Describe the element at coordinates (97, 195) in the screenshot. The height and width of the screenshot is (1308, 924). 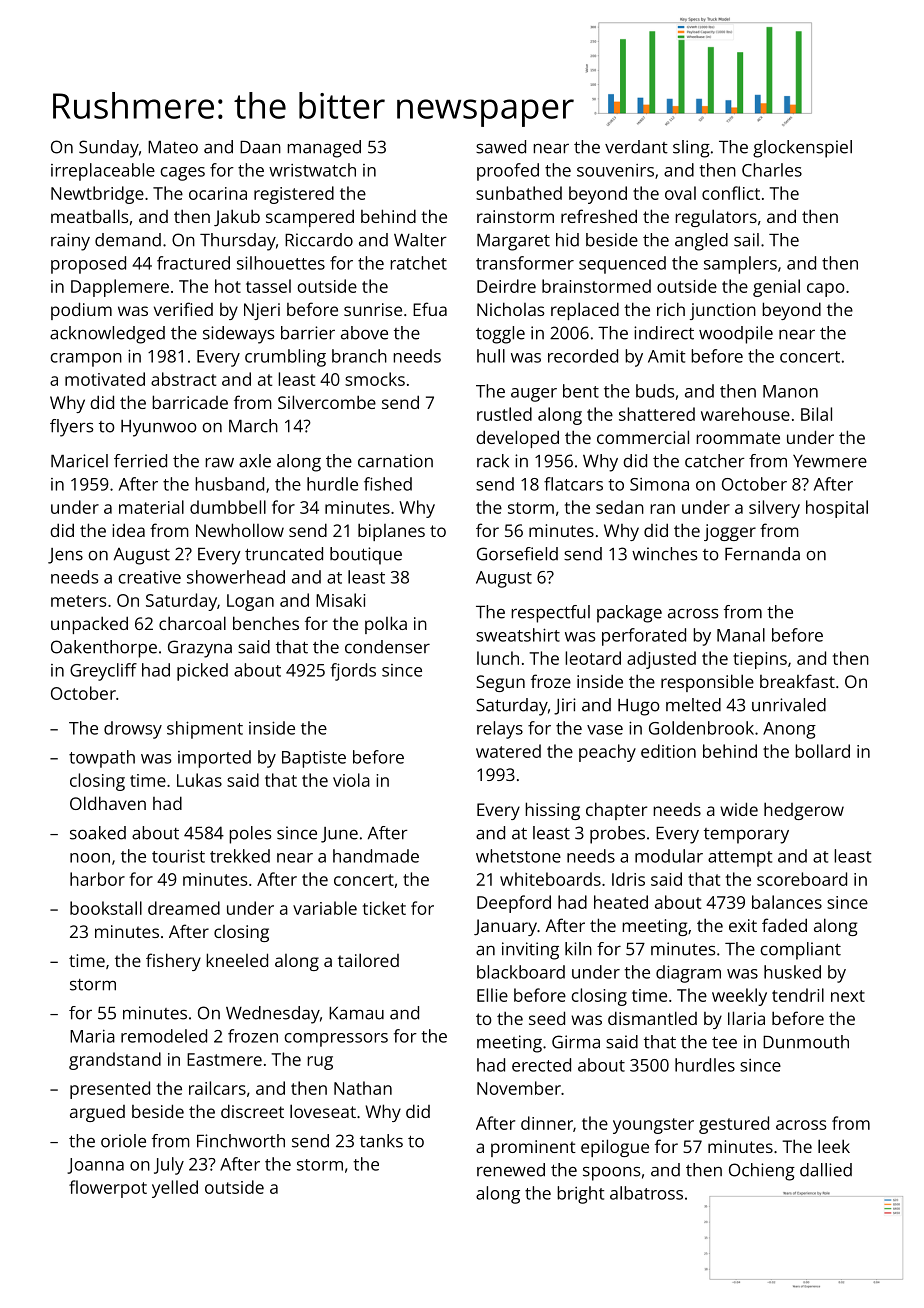
I see `Newtbridge` at that location.
